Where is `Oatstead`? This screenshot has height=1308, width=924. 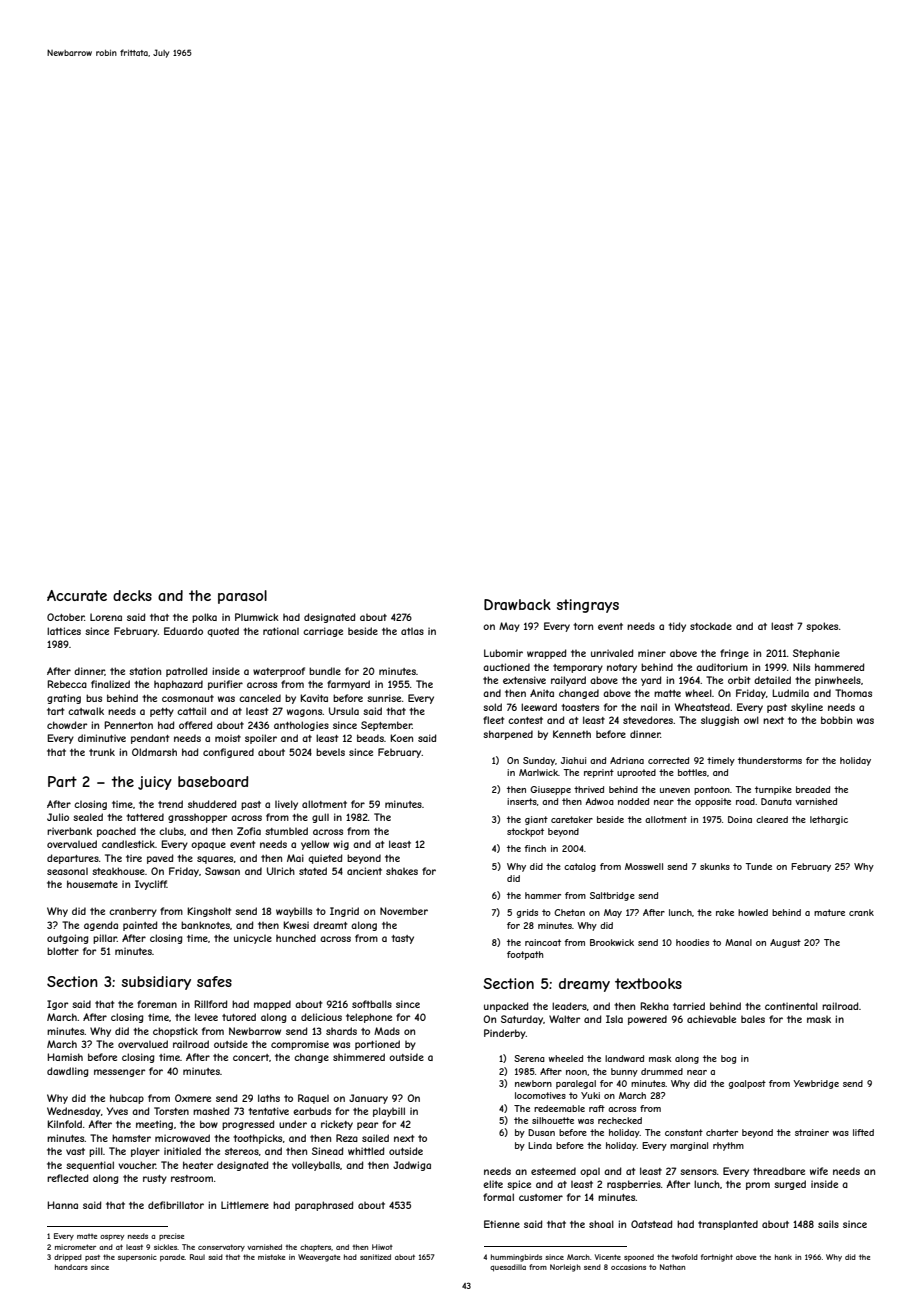 Oatstead is located at coordinates (652, 1224).
